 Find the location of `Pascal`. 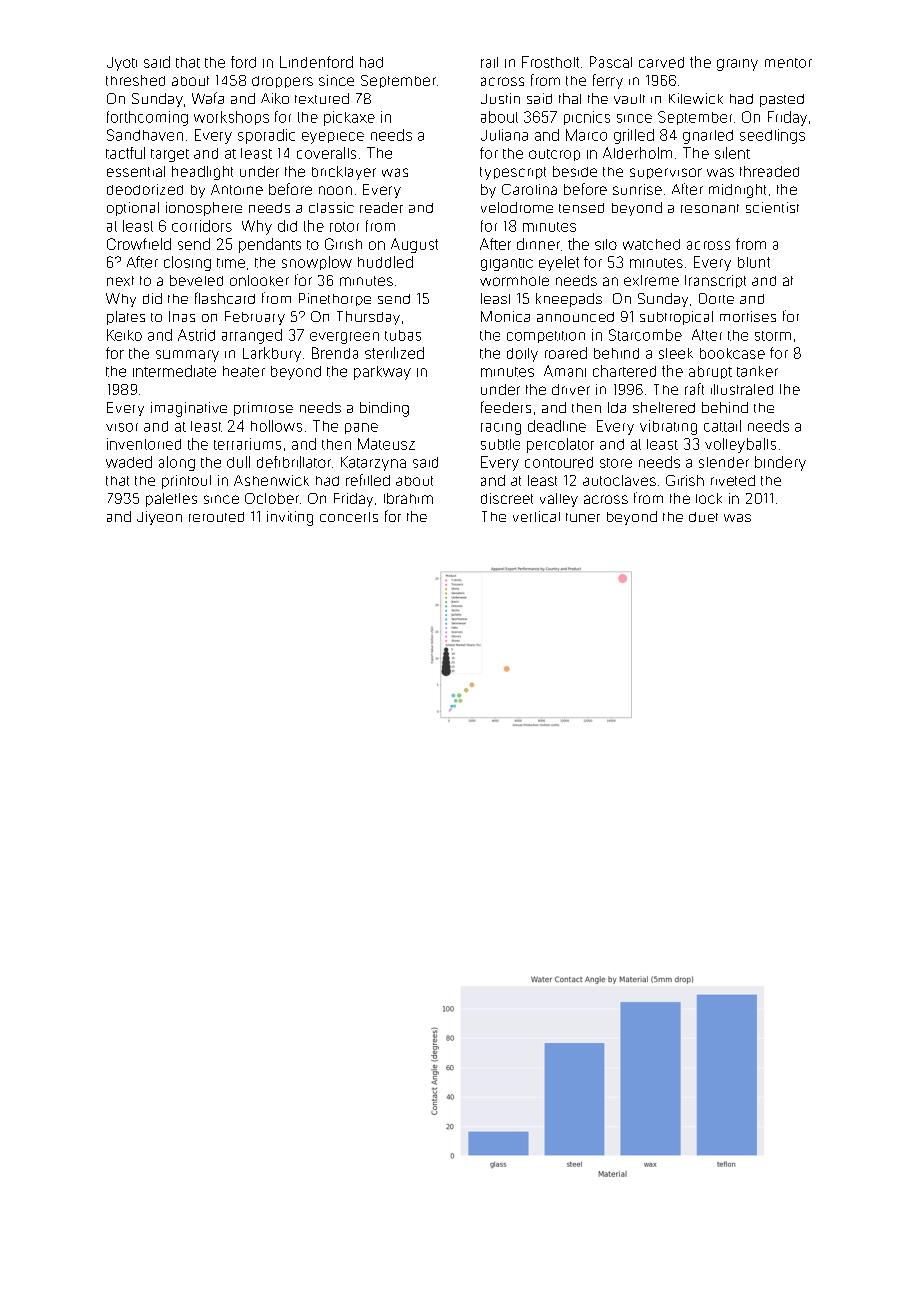

Pascal is located at coordinates (611, 62).
